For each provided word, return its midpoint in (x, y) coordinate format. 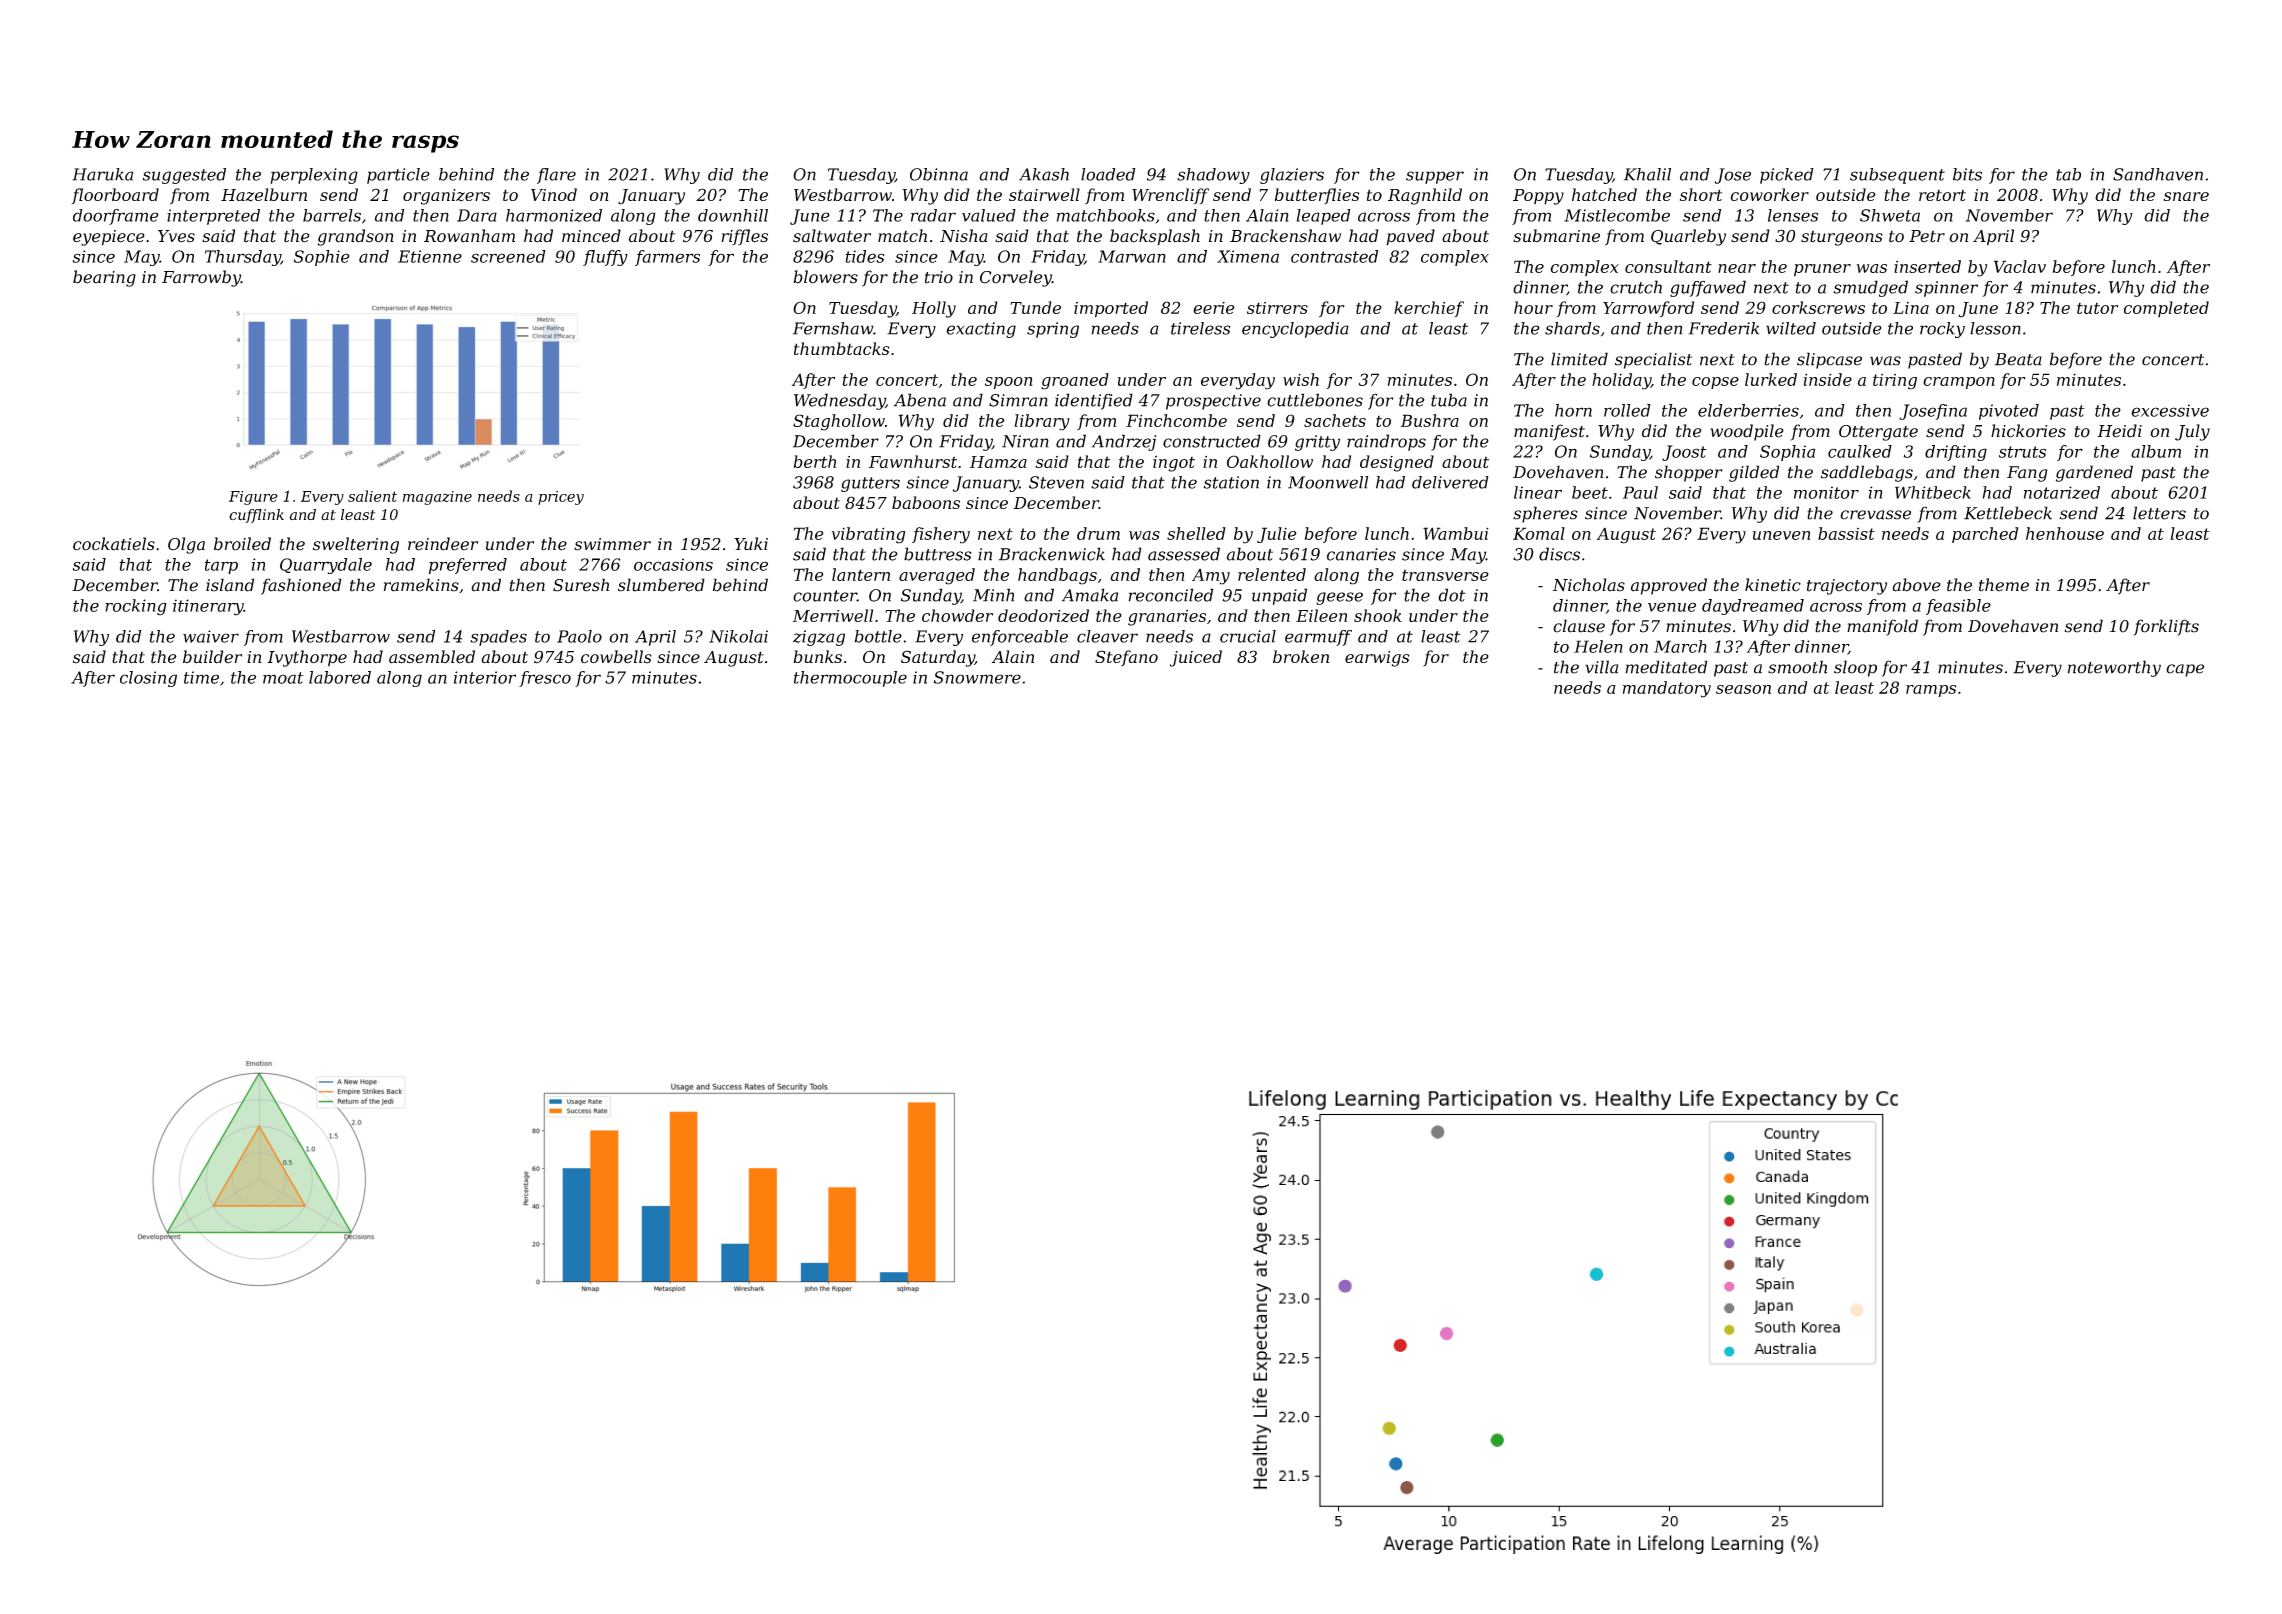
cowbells (616, 657)
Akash (1044, 174)
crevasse (1875, 515)
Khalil (1647, 174)
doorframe (116, 217)
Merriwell (833, 615)
